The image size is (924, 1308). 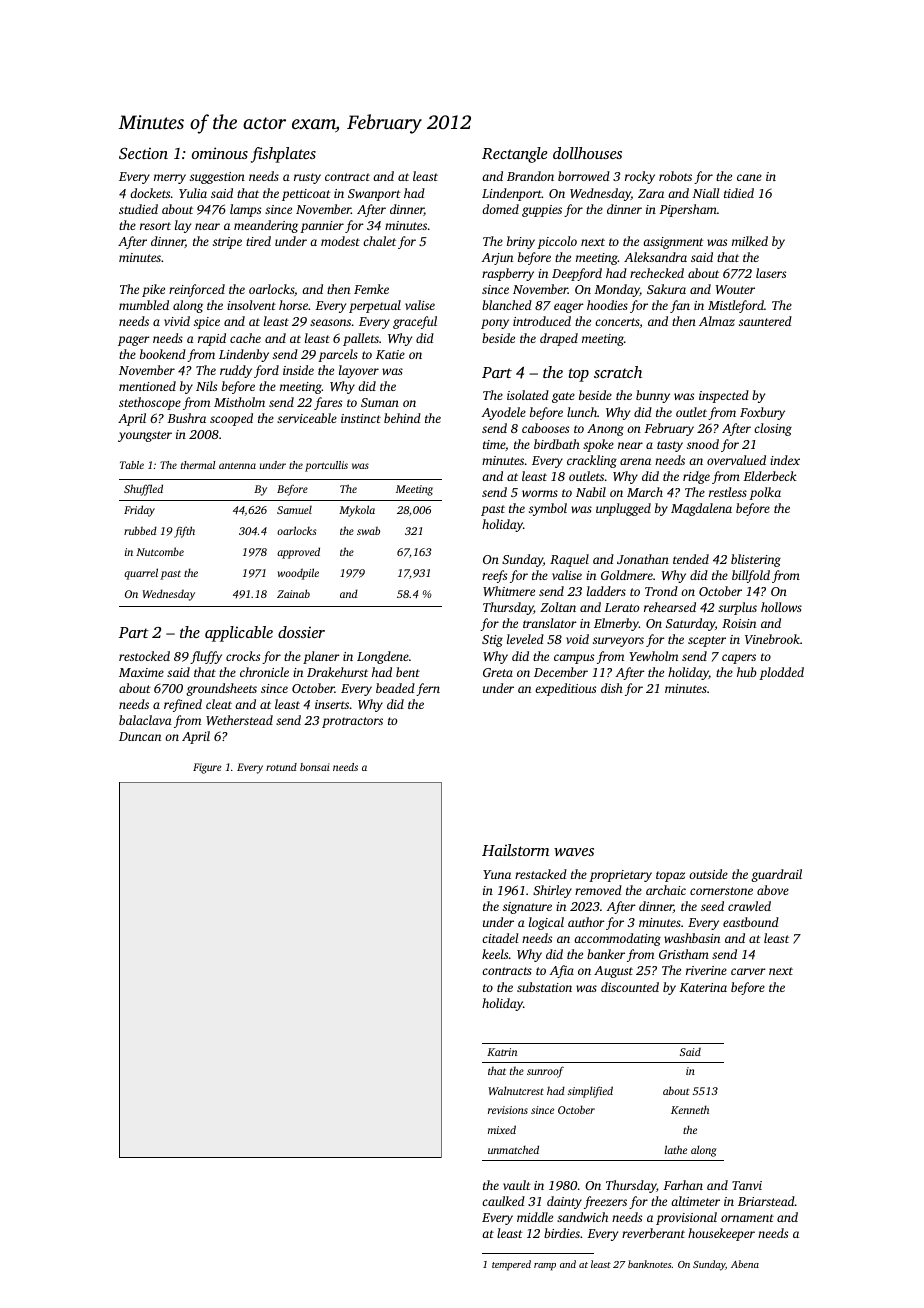 What do you see at coordinates (690, 1109) in the image?
I see `Kenneth` at bounding box center [690, 1109].
